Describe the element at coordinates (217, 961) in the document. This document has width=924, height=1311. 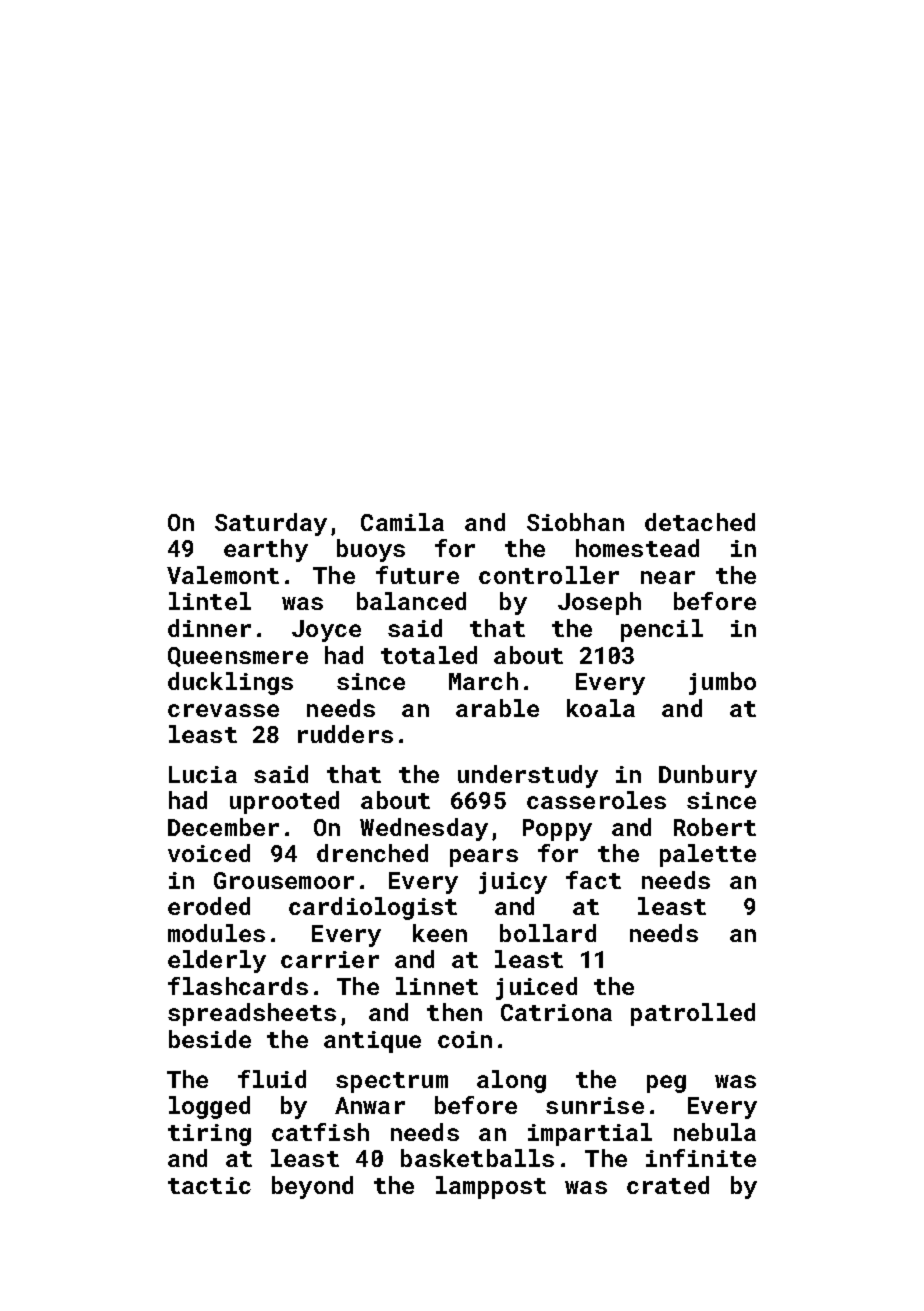
I see `elderly` at that location.
